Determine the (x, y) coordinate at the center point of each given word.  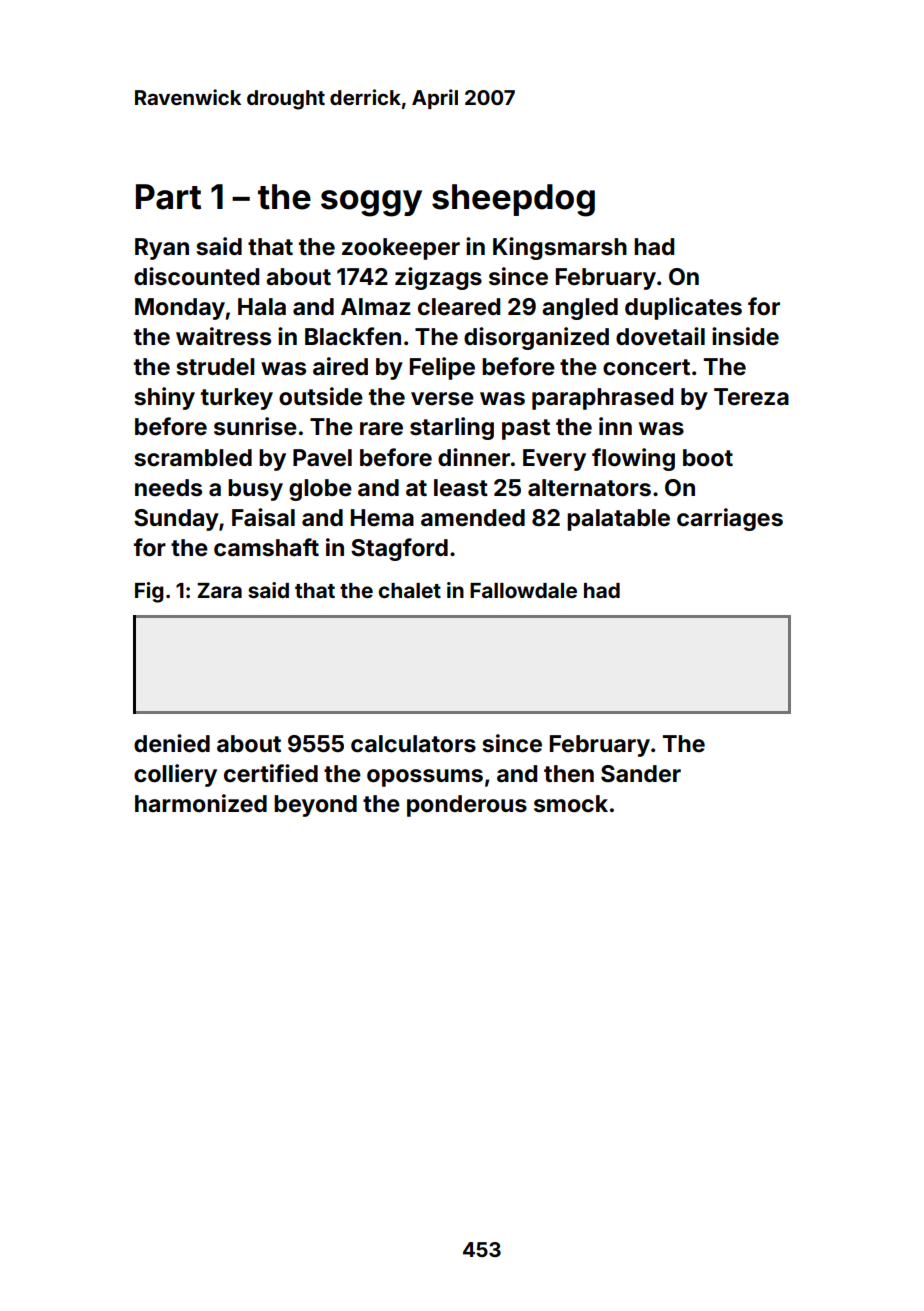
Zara (219, 590)
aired (340, 366)
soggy (371, 203)
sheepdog (513, 200)
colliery (175, 775)
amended (473, 518)
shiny (165, 398)
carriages (730, 519)
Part (168, 197)
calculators (413, 744)
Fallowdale (523, 590)
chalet (410, 590)
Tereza (751, 397)
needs (168, 488)
